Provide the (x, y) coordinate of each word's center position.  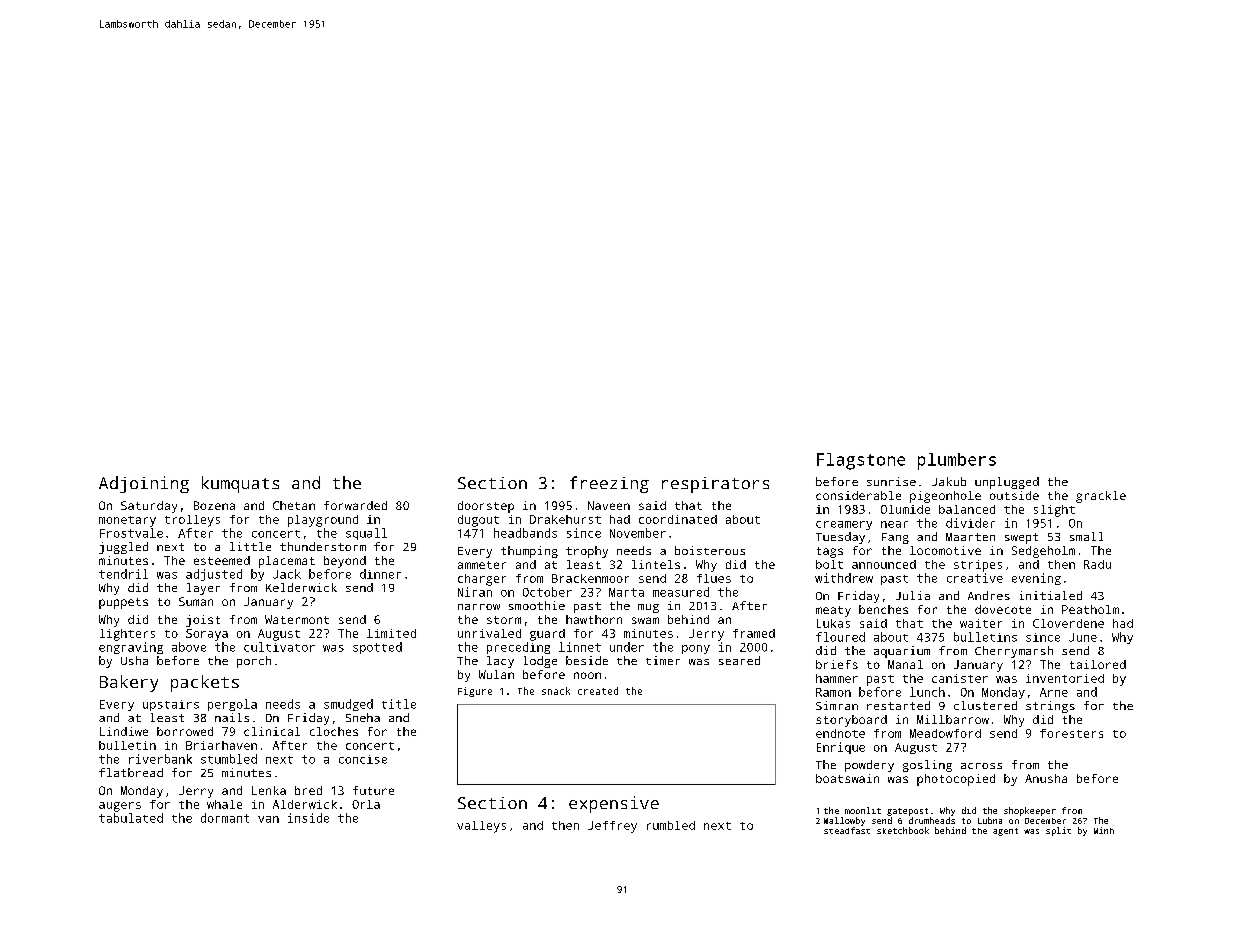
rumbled (671, 825)
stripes (978, 566)
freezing (609, 484)
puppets (123, 603)
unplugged (1007, 483)
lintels (656, 564)
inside (308, 818)
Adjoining (144, 484)
